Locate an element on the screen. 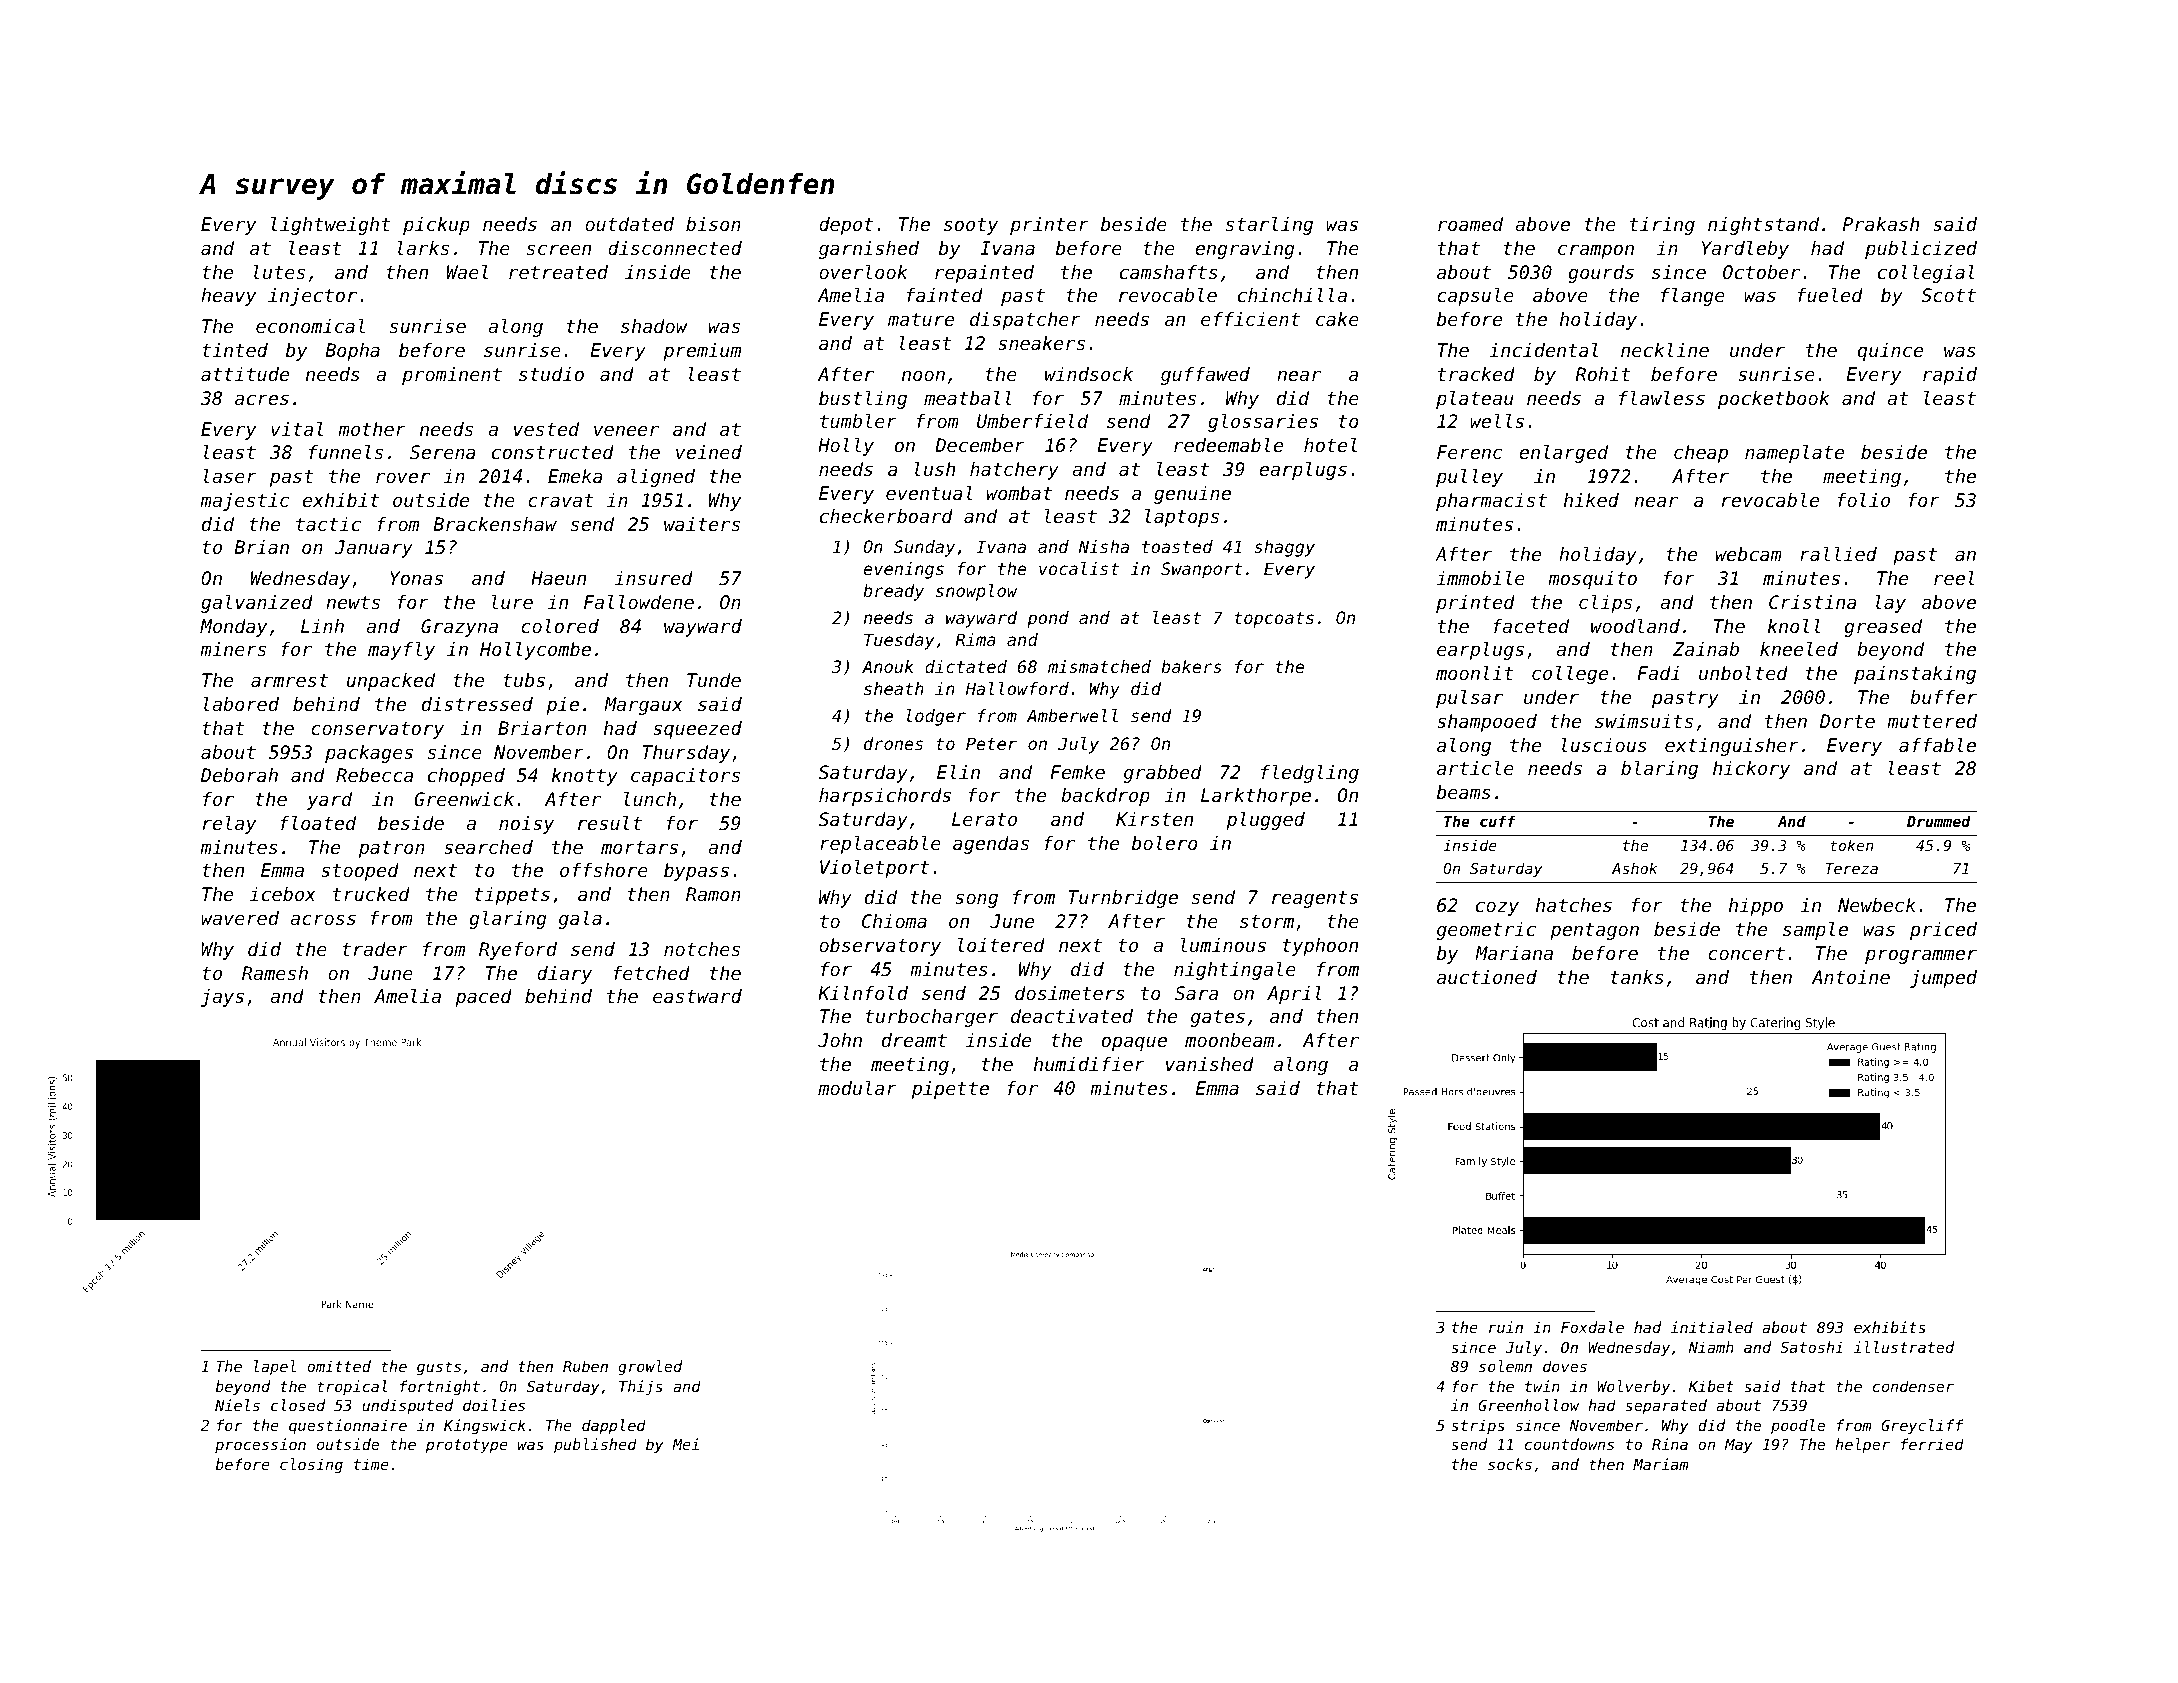 The image size is (2178, 1683). modular is located at coordinates (857, 1088).
